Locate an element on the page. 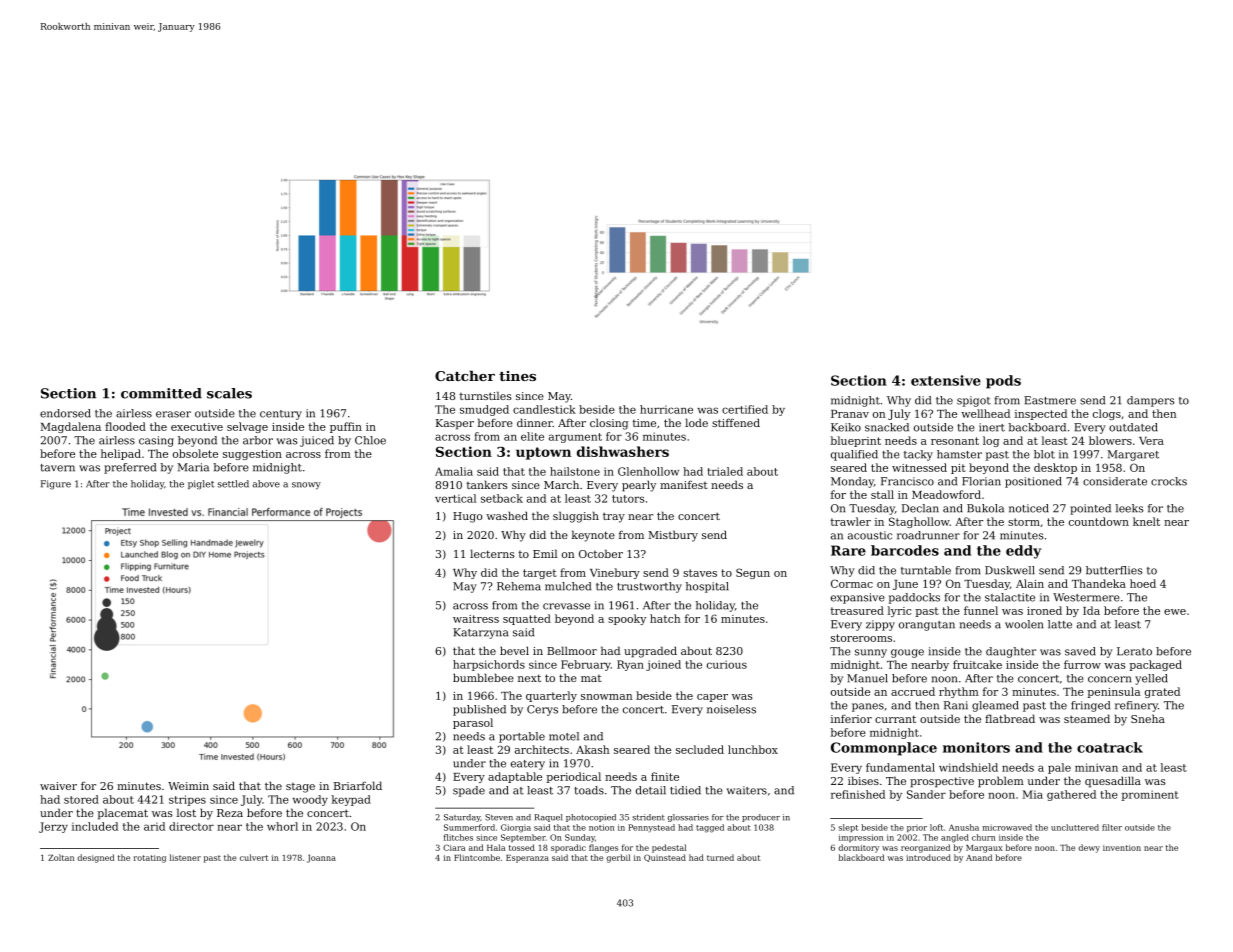 This document has height=952, width=1233. uncluttered is located at coordinates (1075, 827).
